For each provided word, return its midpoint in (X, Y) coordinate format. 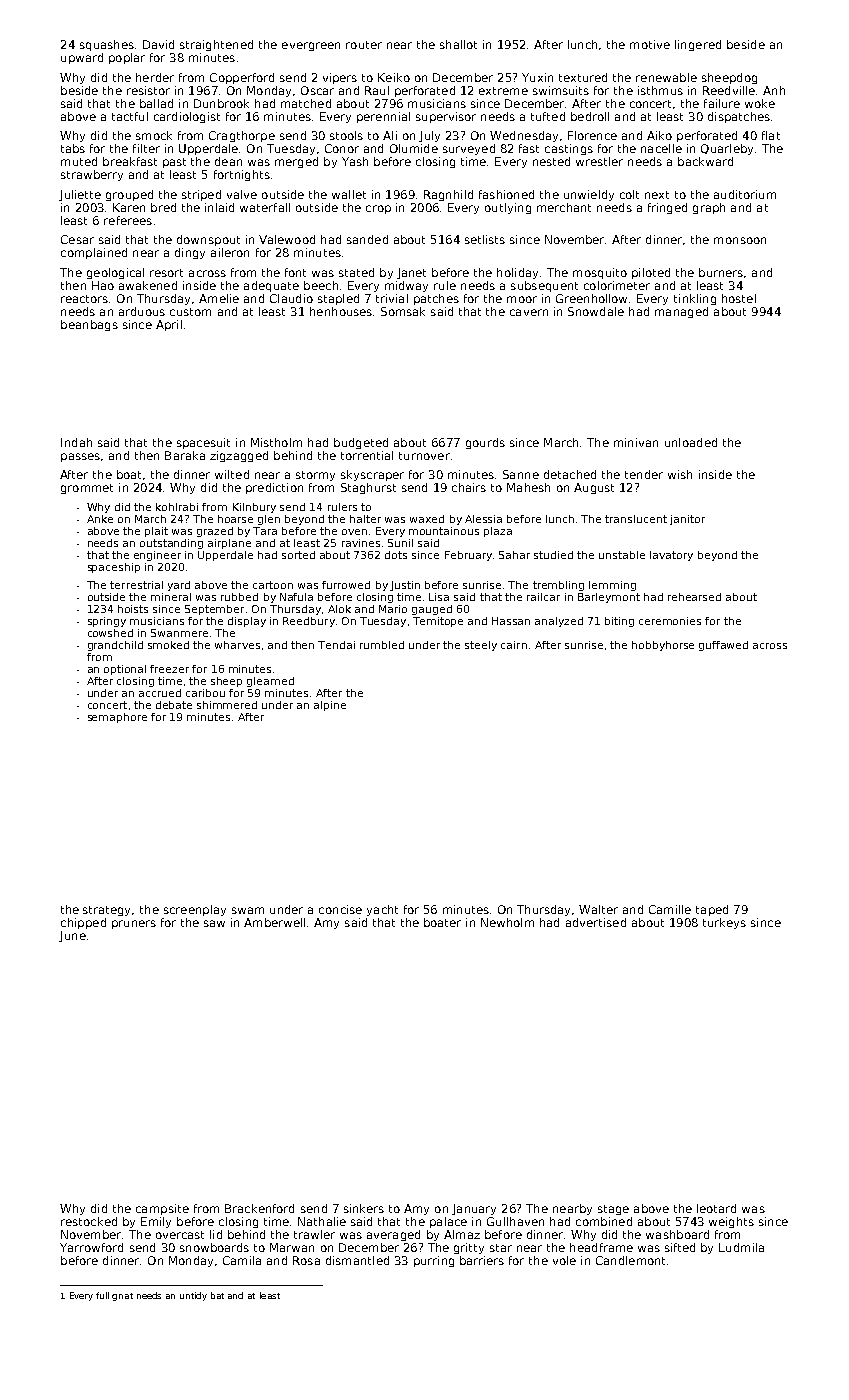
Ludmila (741, 1247)
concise (340, 909)
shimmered (227, 705)
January (474, 1209)
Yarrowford (91, 1247)
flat (771, 135)
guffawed (723, 646)
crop (378, 209)
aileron (230, 252)
